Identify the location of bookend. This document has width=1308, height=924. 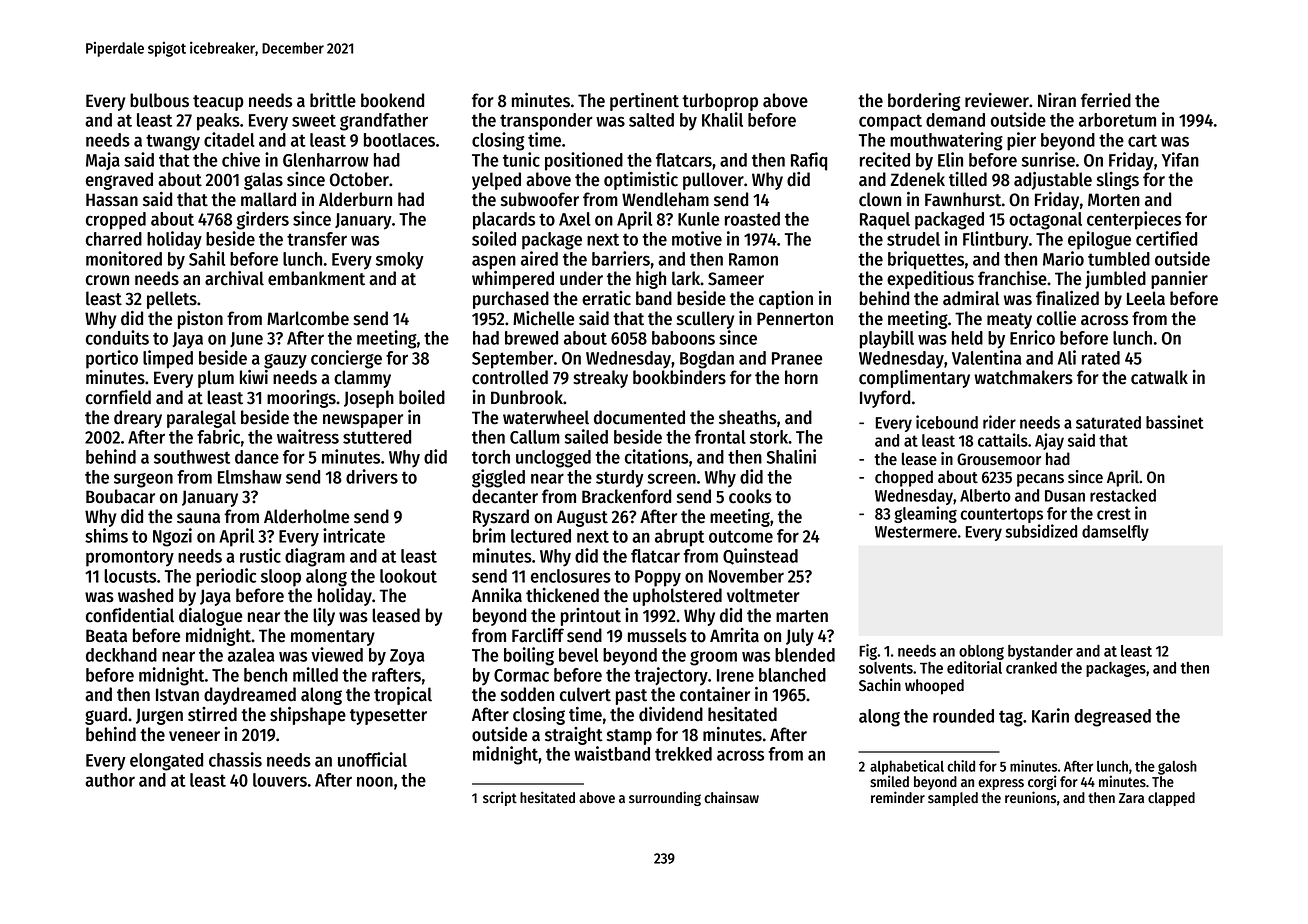
(392, 100).
